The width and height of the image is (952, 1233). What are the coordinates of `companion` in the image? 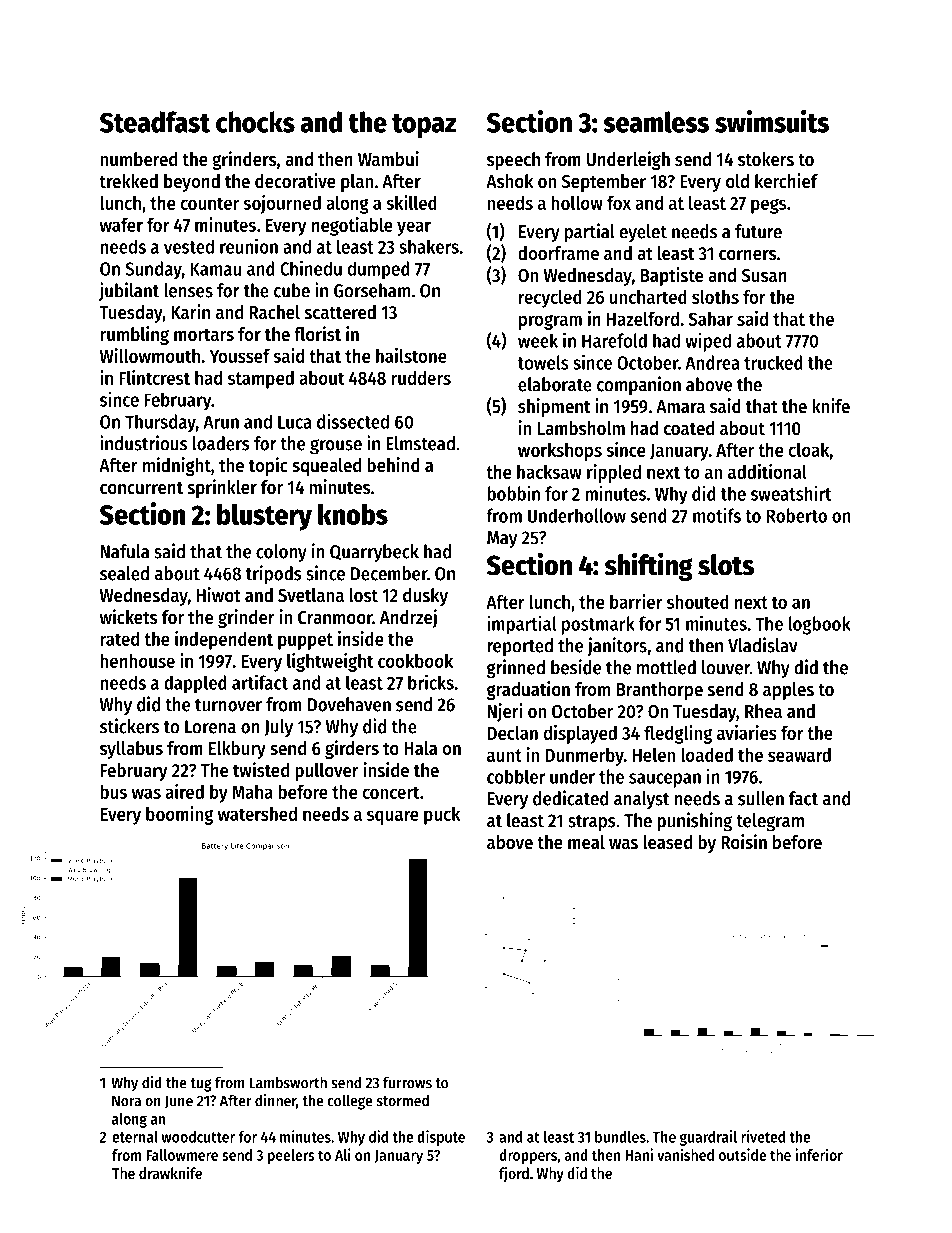 It's located at (639, 385).
